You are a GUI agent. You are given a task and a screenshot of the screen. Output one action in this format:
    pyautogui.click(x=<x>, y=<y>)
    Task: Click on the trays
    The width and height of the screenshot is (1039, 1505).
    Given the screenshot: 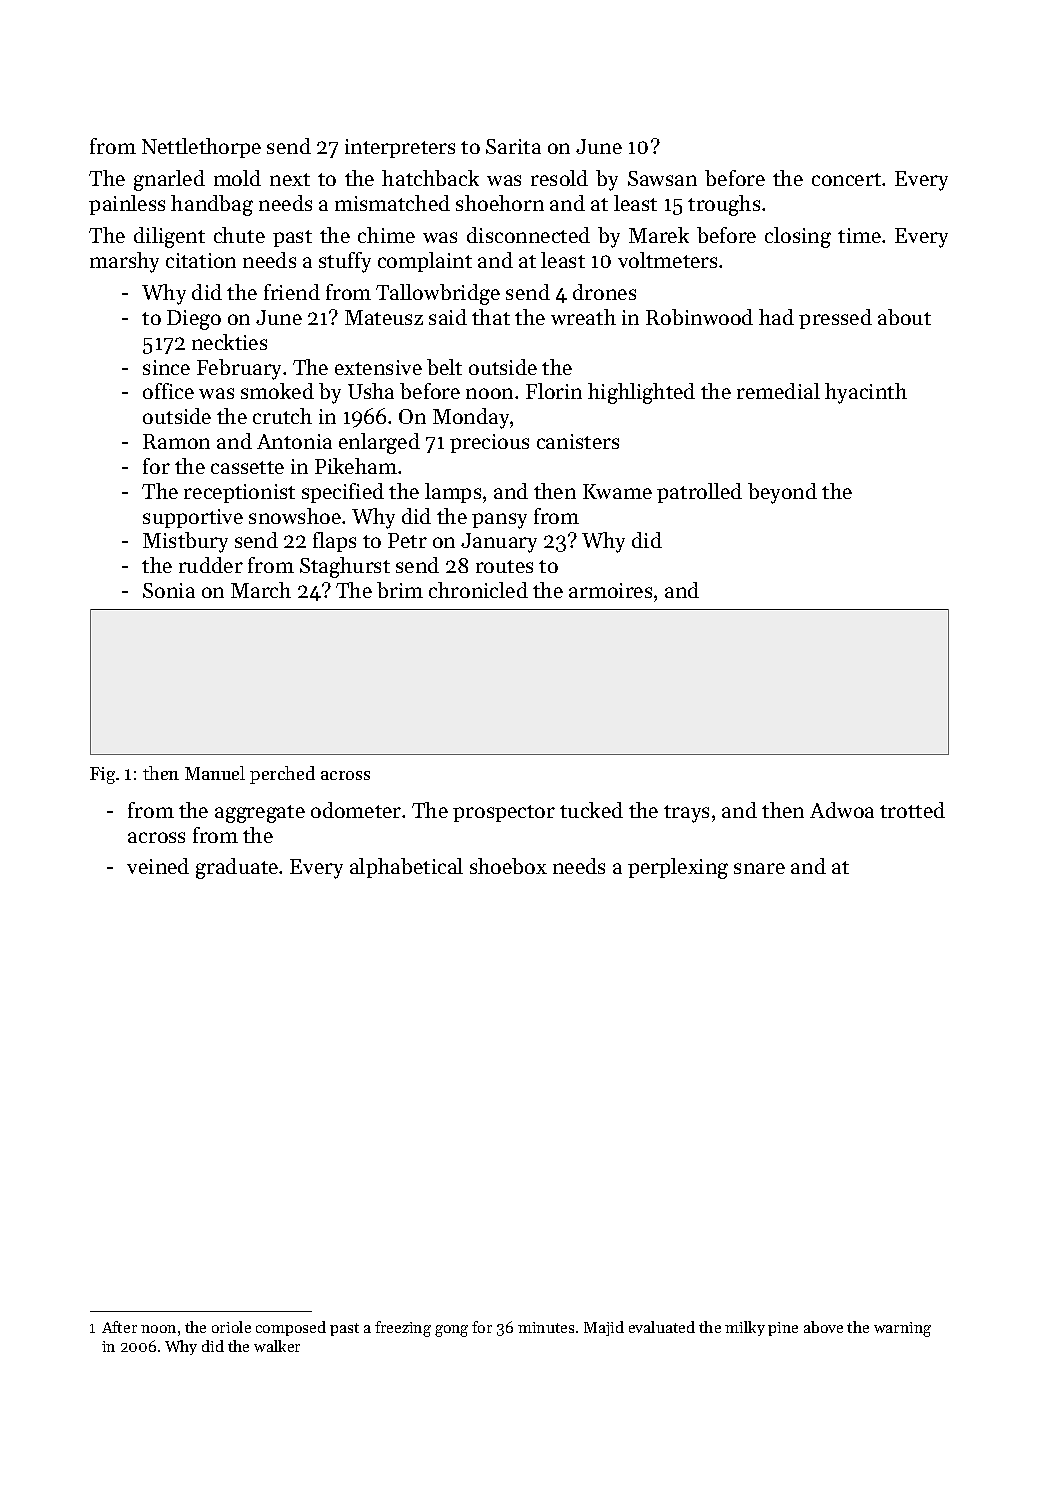 What is the action you would take?
    pyautogui.click(x=686, y=814)
